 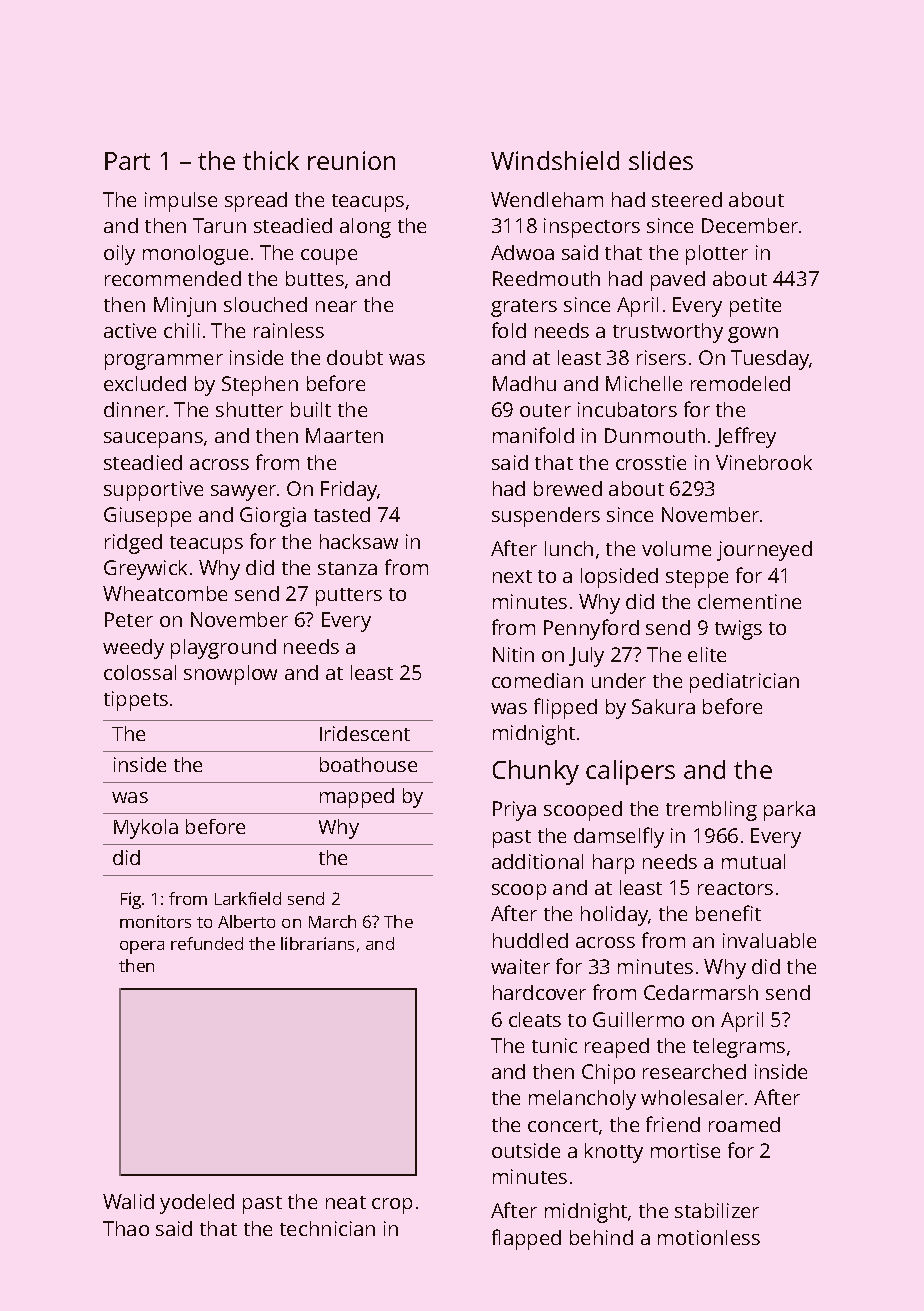 What do you see at coordinates (140, 672) in the image?
I see `colossal` at bounding box center [140, 672].
